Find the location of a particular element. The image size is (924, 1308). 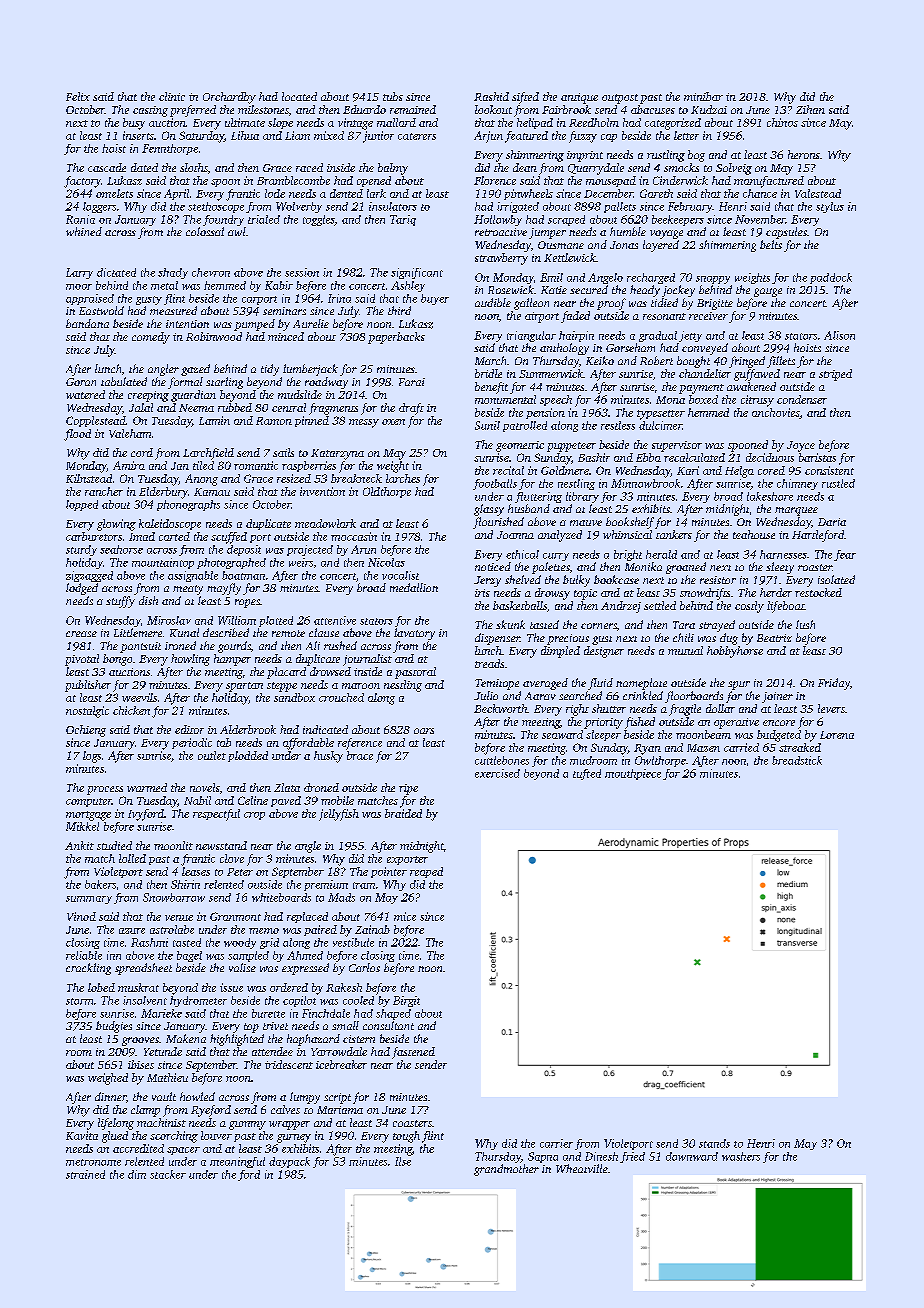

Ramon is located at coordinates (274, 421).
